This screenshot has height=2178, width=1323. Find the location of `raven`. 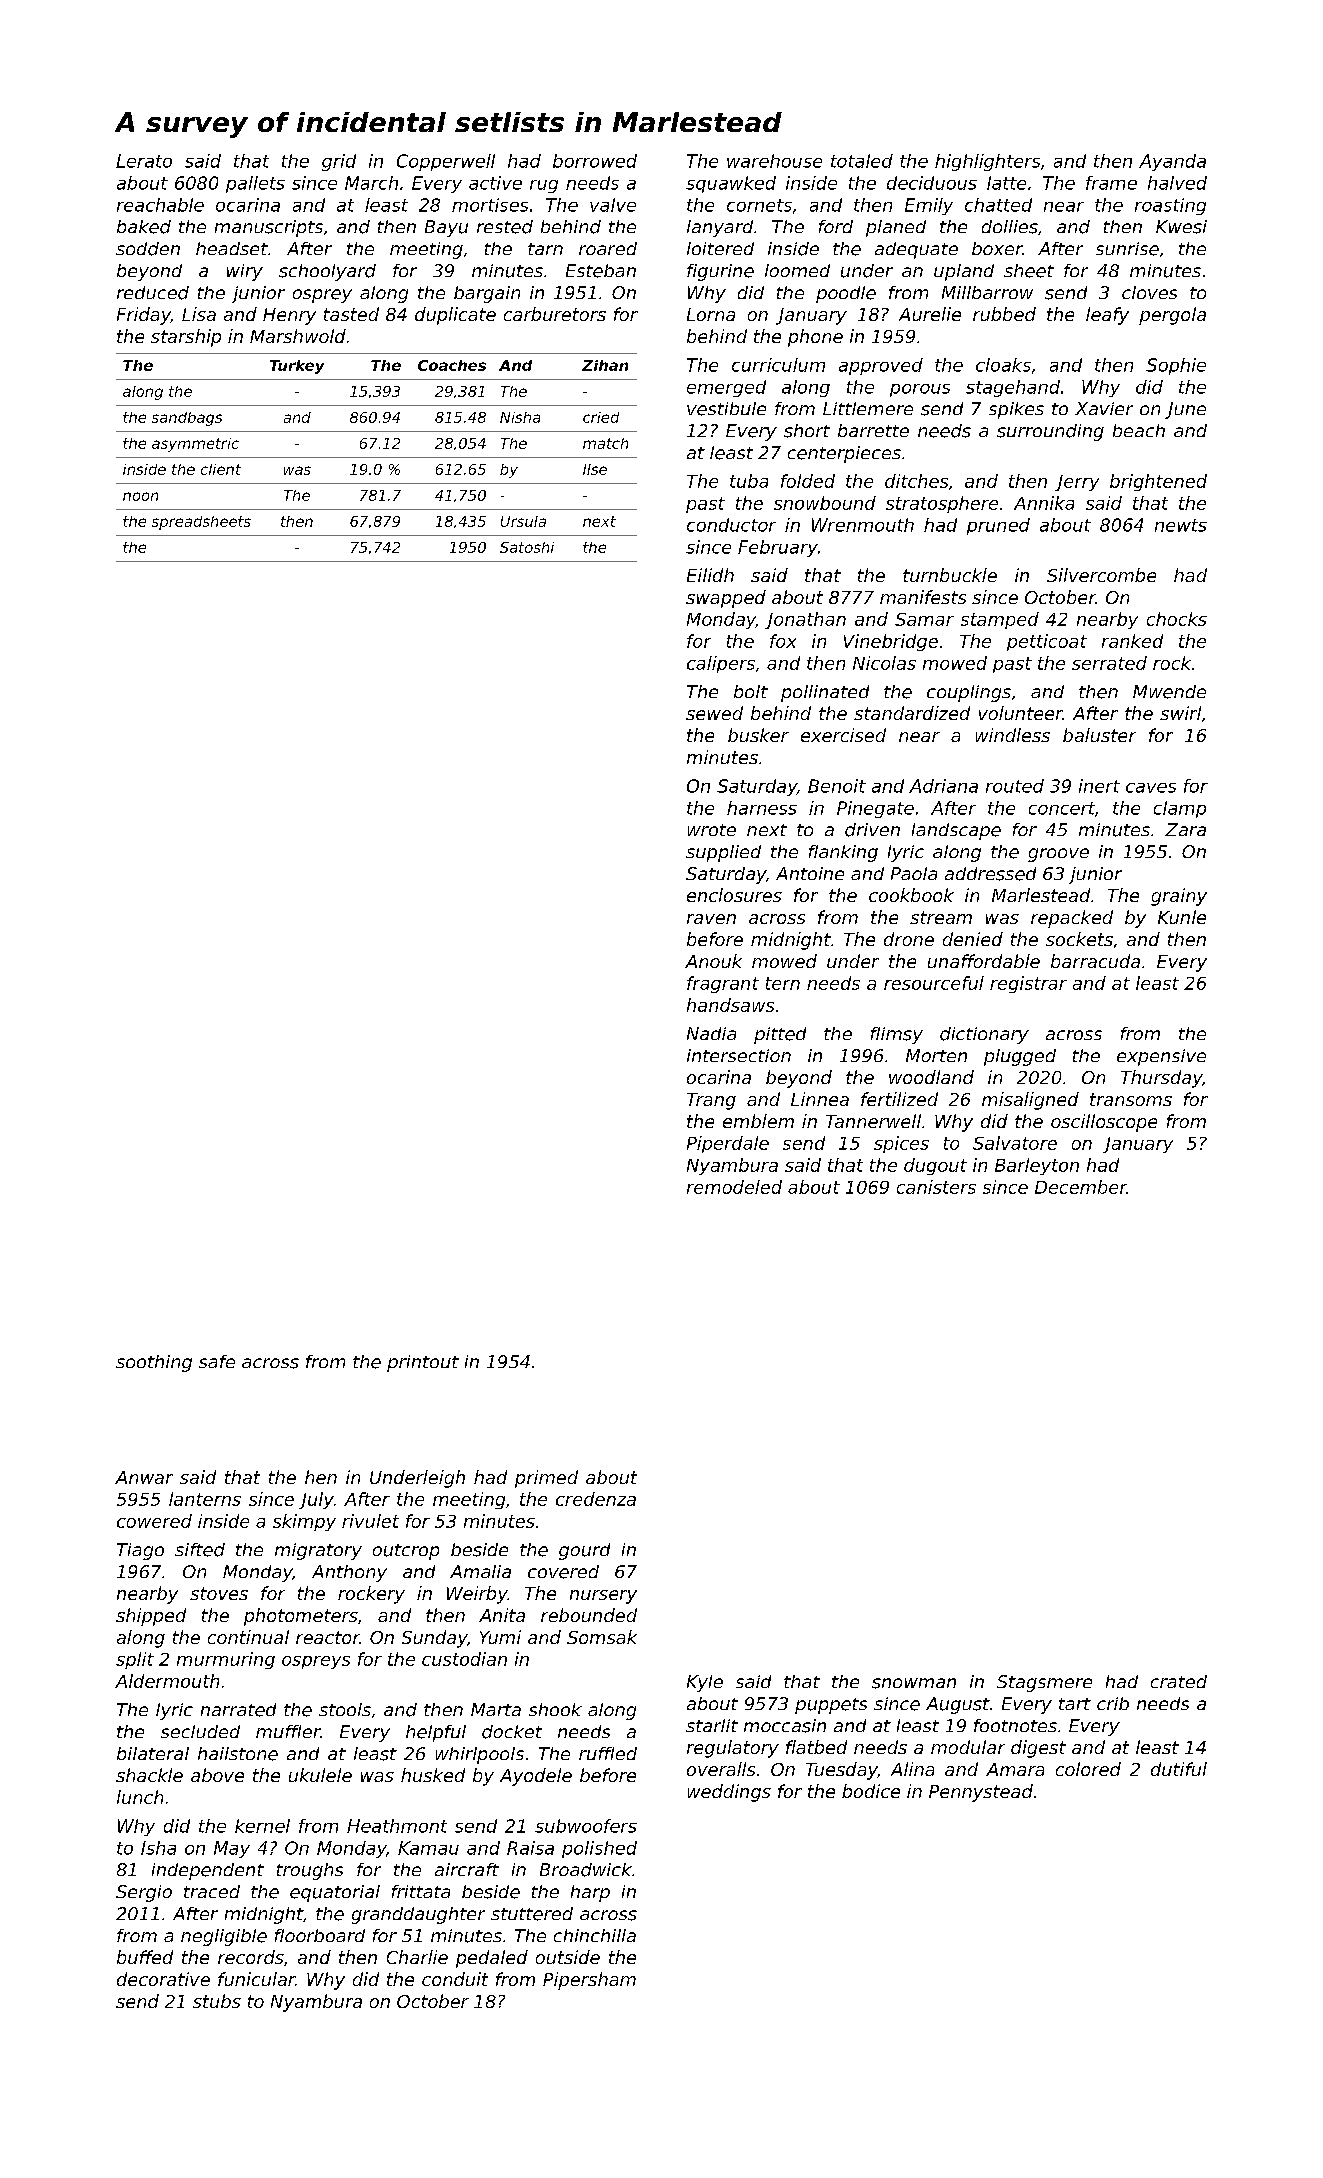

raven is located at coordinates (711, 919).
